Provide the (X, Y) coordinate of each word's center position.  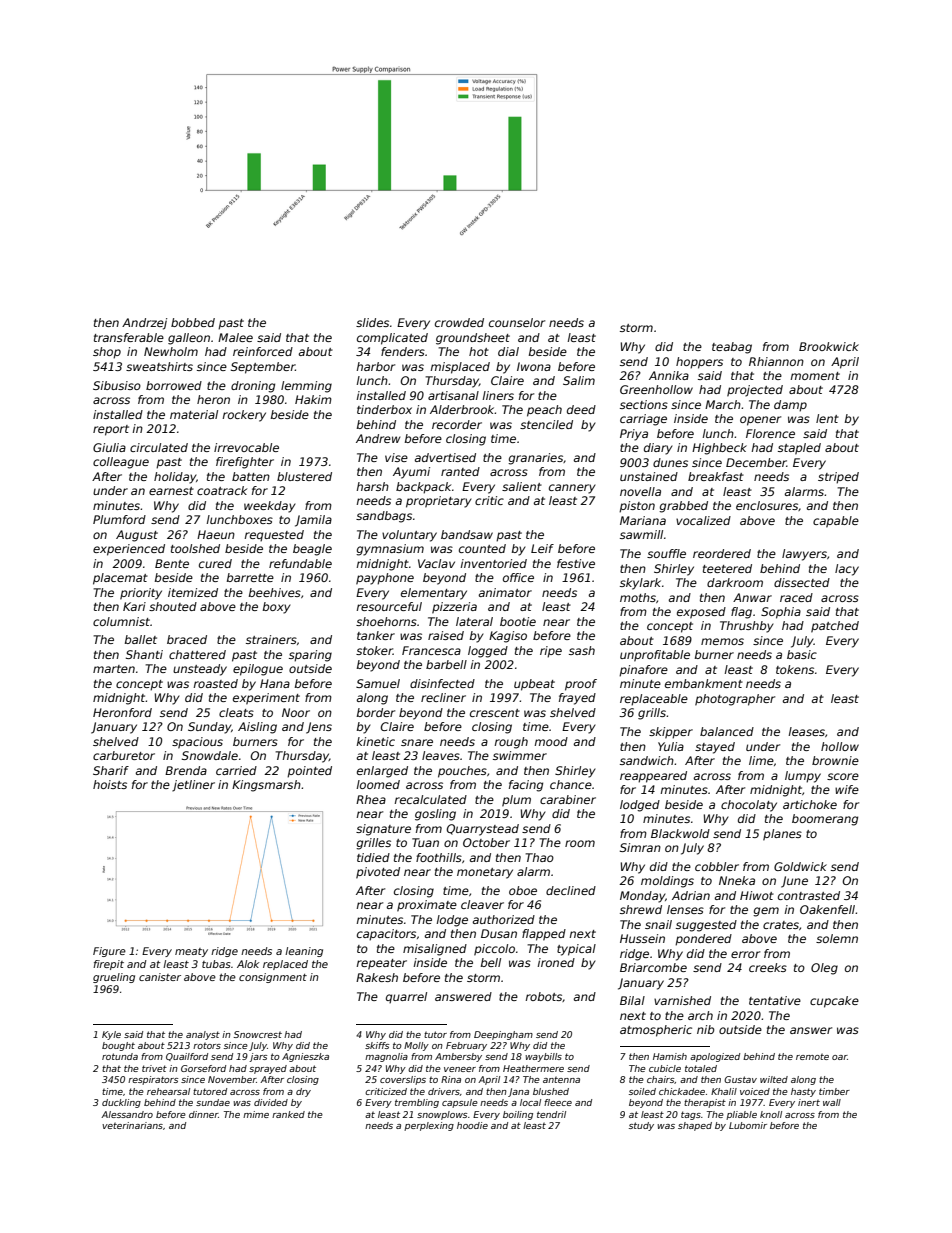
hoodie (472, 1125)
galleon (189, 339)
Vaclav (436, 563)
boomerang (825, 820)
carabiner (568, 799)
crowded (459, 322)
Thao (540, 857)
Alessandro (127, 1114)
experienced (129, 550)
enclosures (767, 505)
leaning (304, 952)
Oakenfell (828, 909)
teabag (732, 348)
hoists (110, 784)
